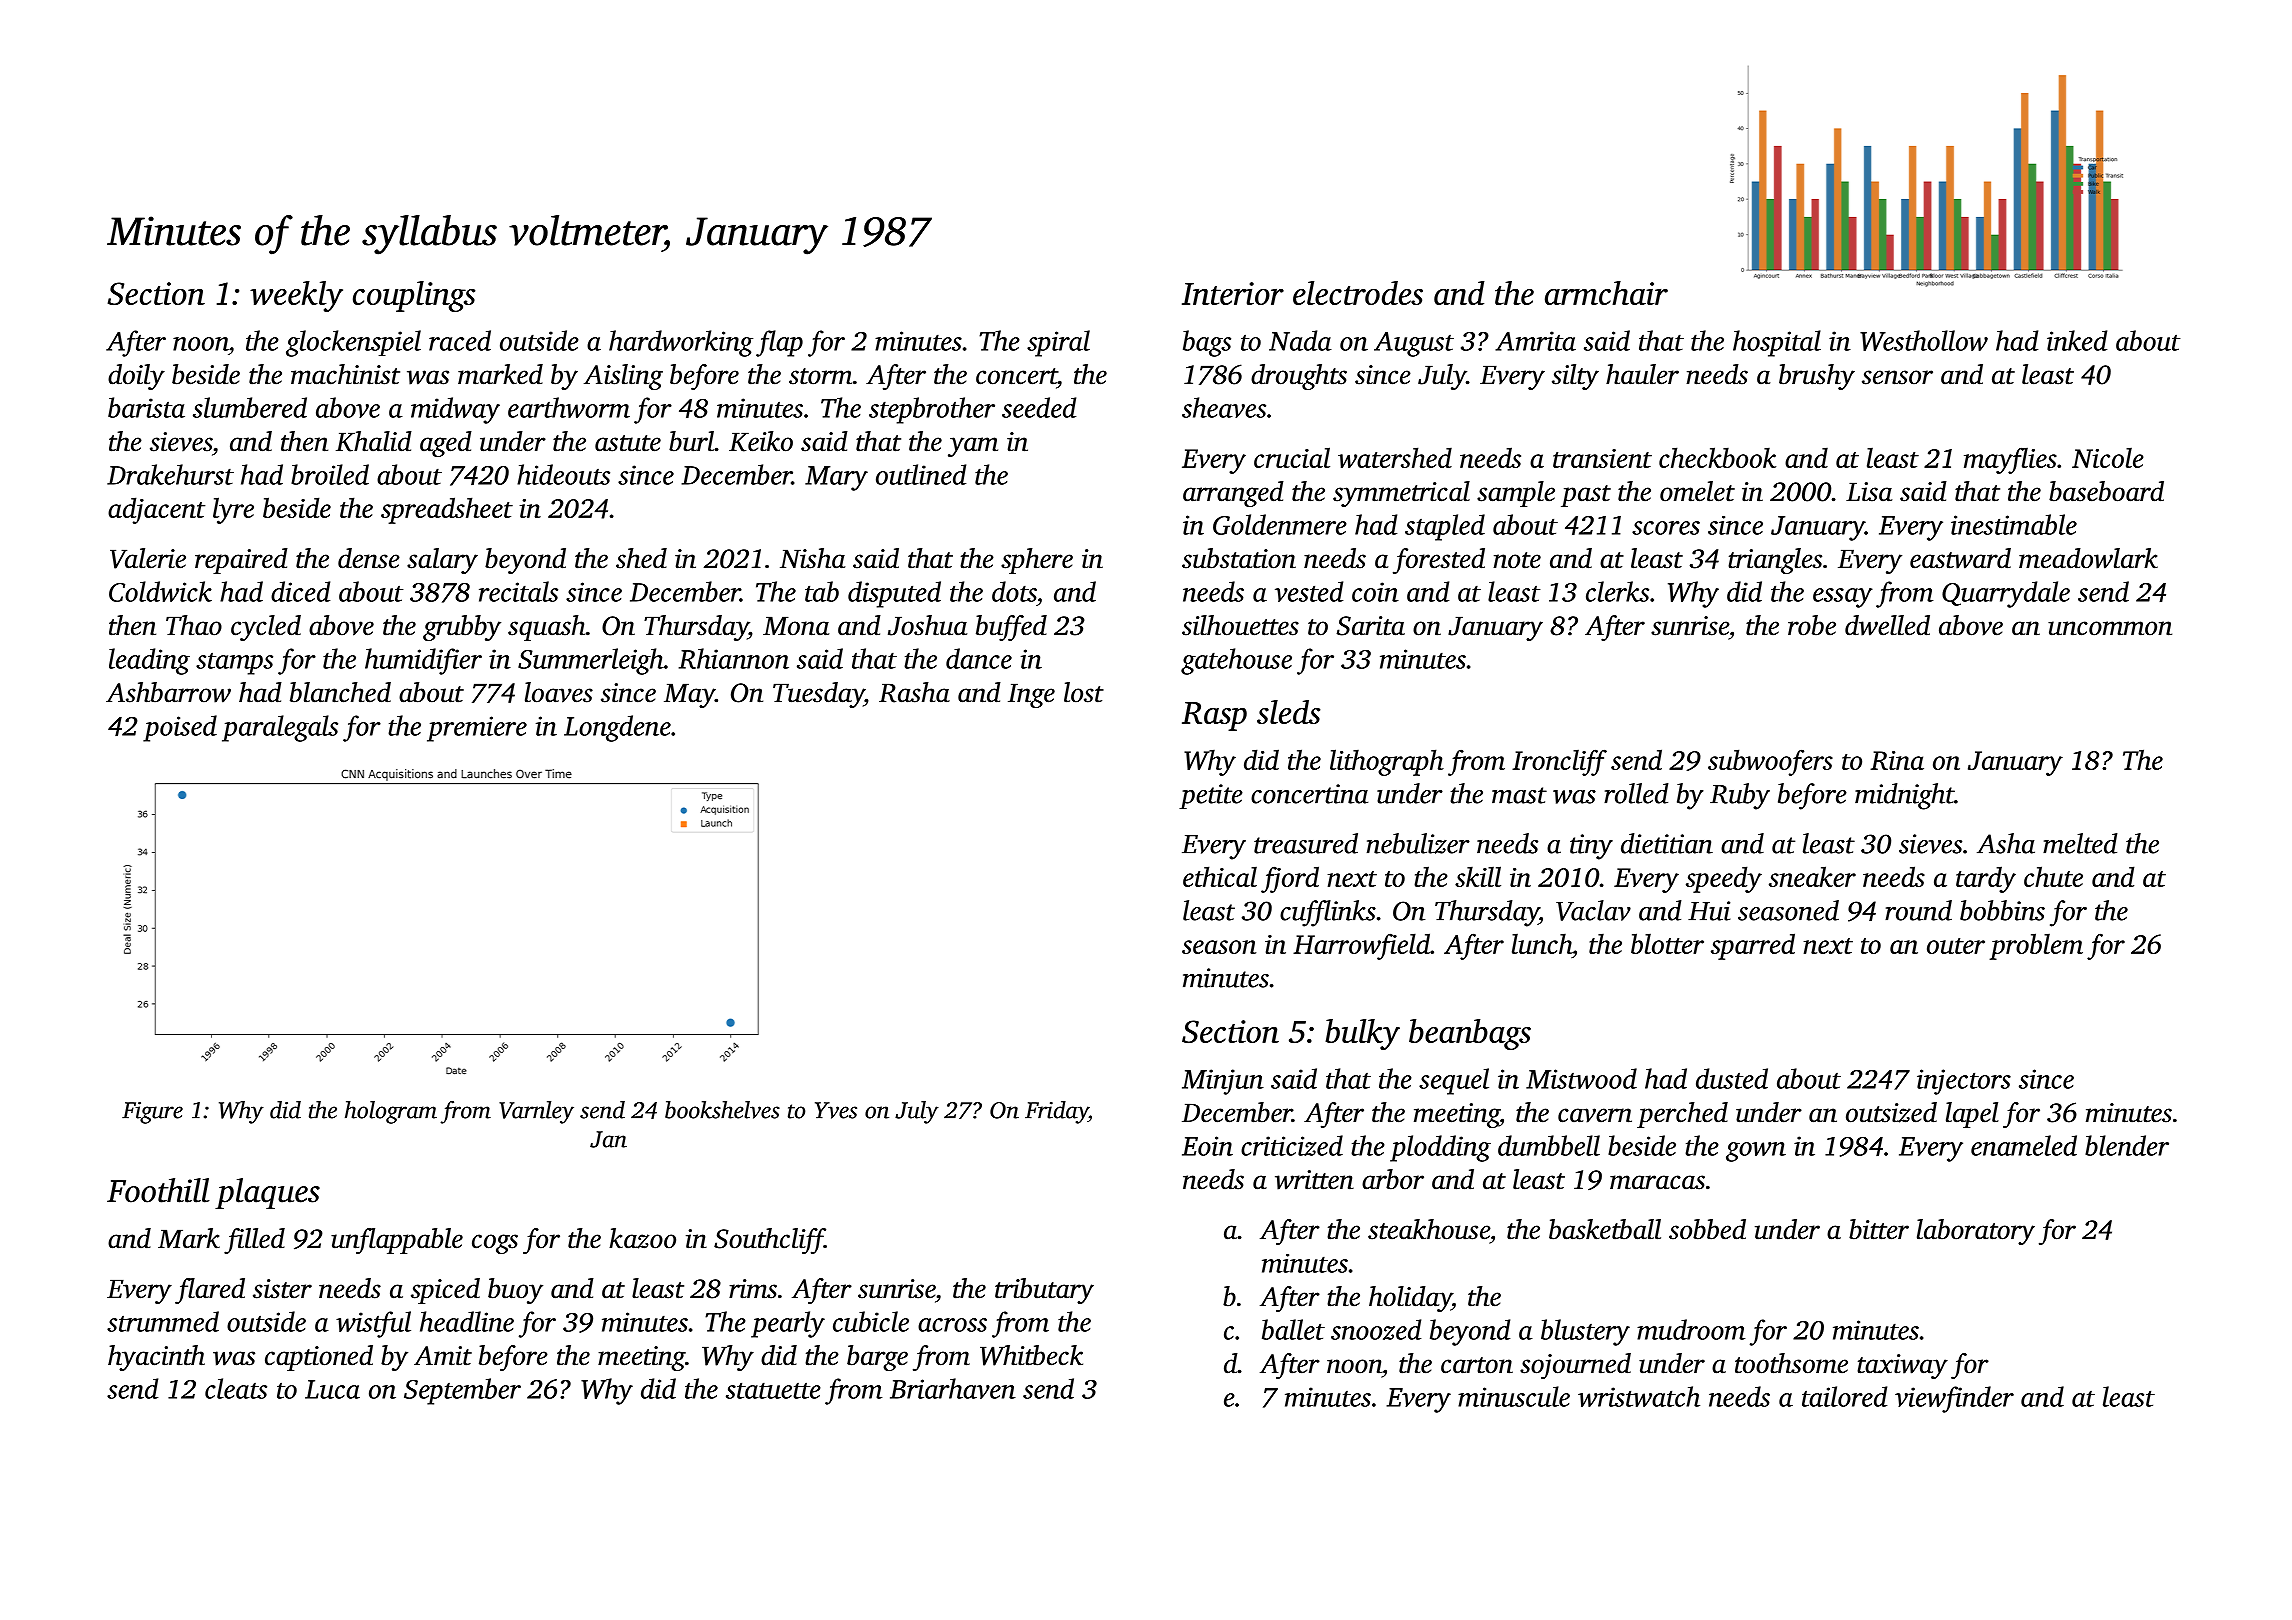  What do you see at coordinates (1897, 377) in the screenshot?
I see `sensor` at bounding box center [1897, 377].
